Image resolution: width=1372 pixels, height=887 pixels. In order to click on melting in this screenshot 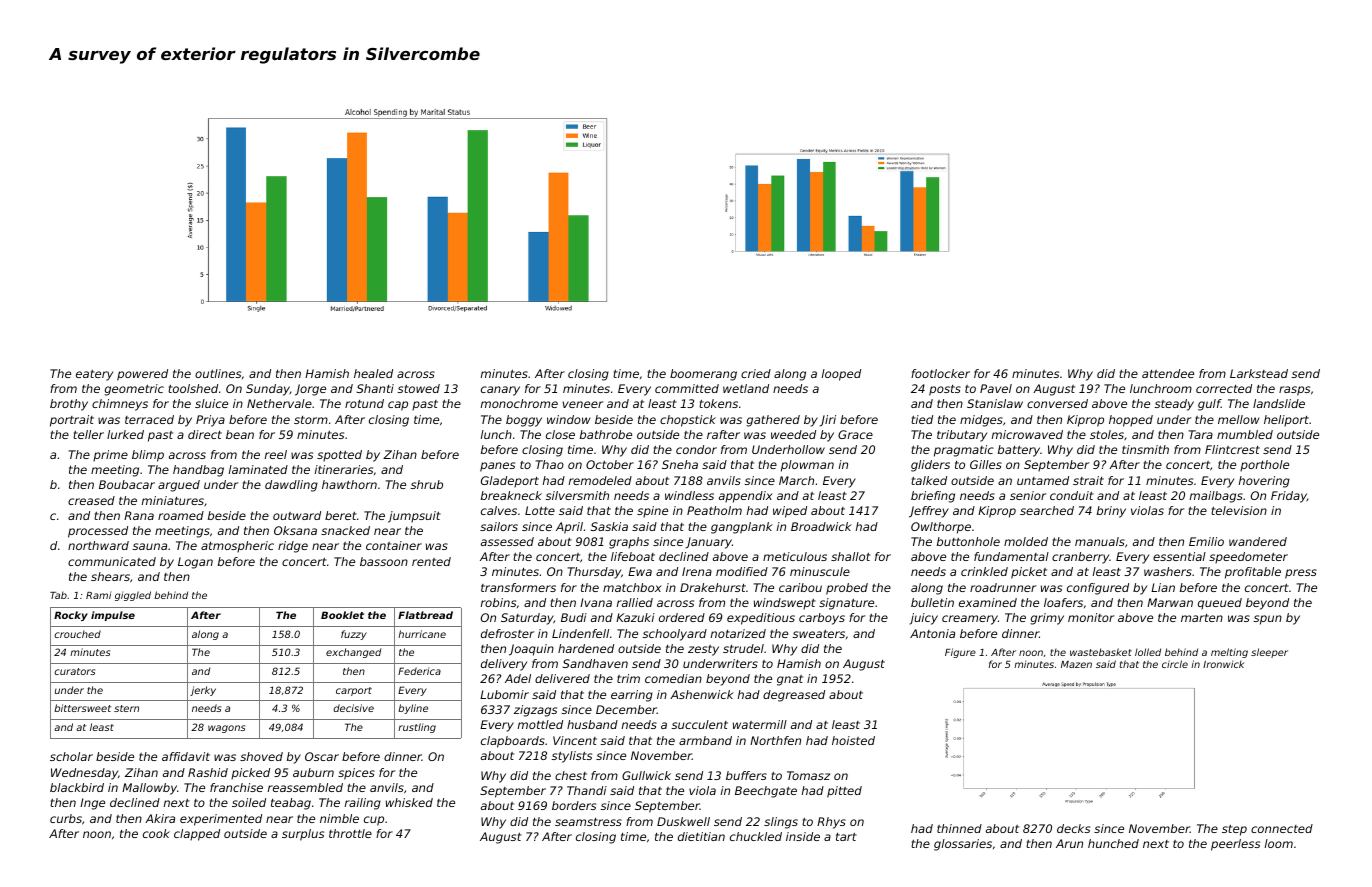, I will do `click(1229, 653)`.
